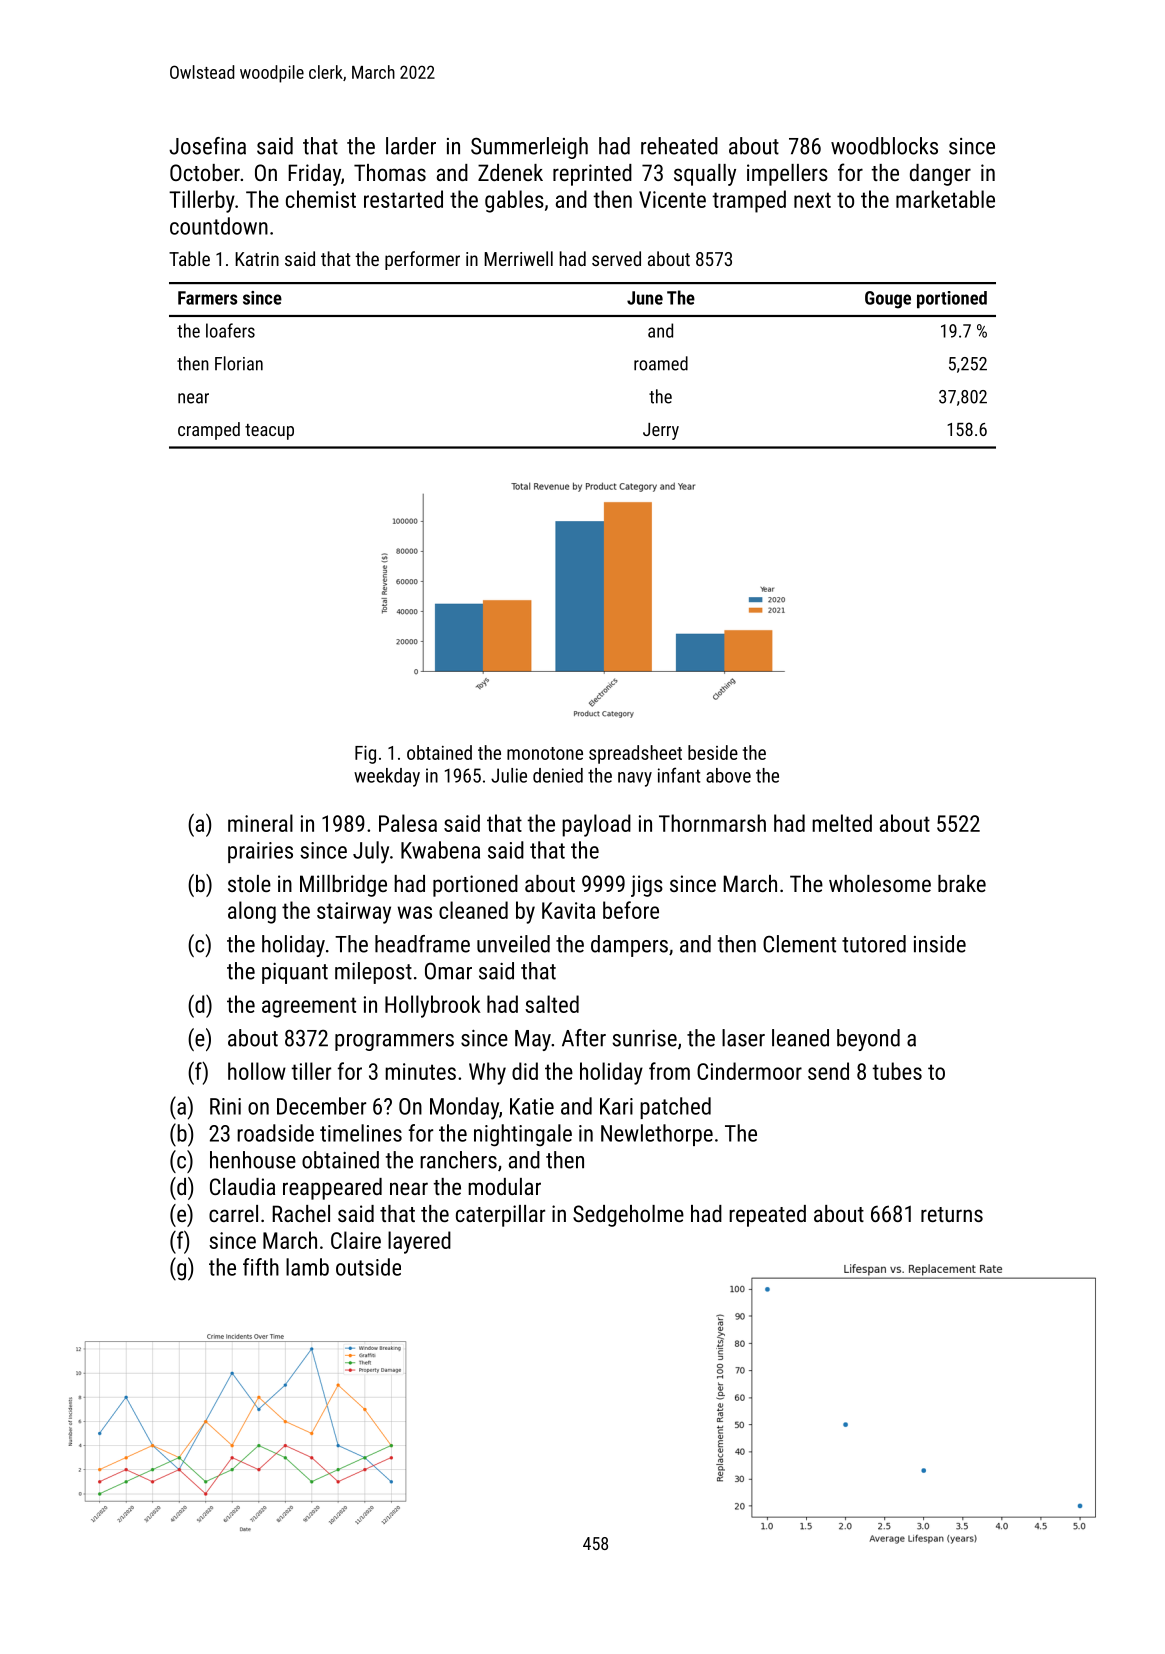  What do you see at coordinates (219, 226) in the page?
I see `countdown` at bounding box center [219, 226].
